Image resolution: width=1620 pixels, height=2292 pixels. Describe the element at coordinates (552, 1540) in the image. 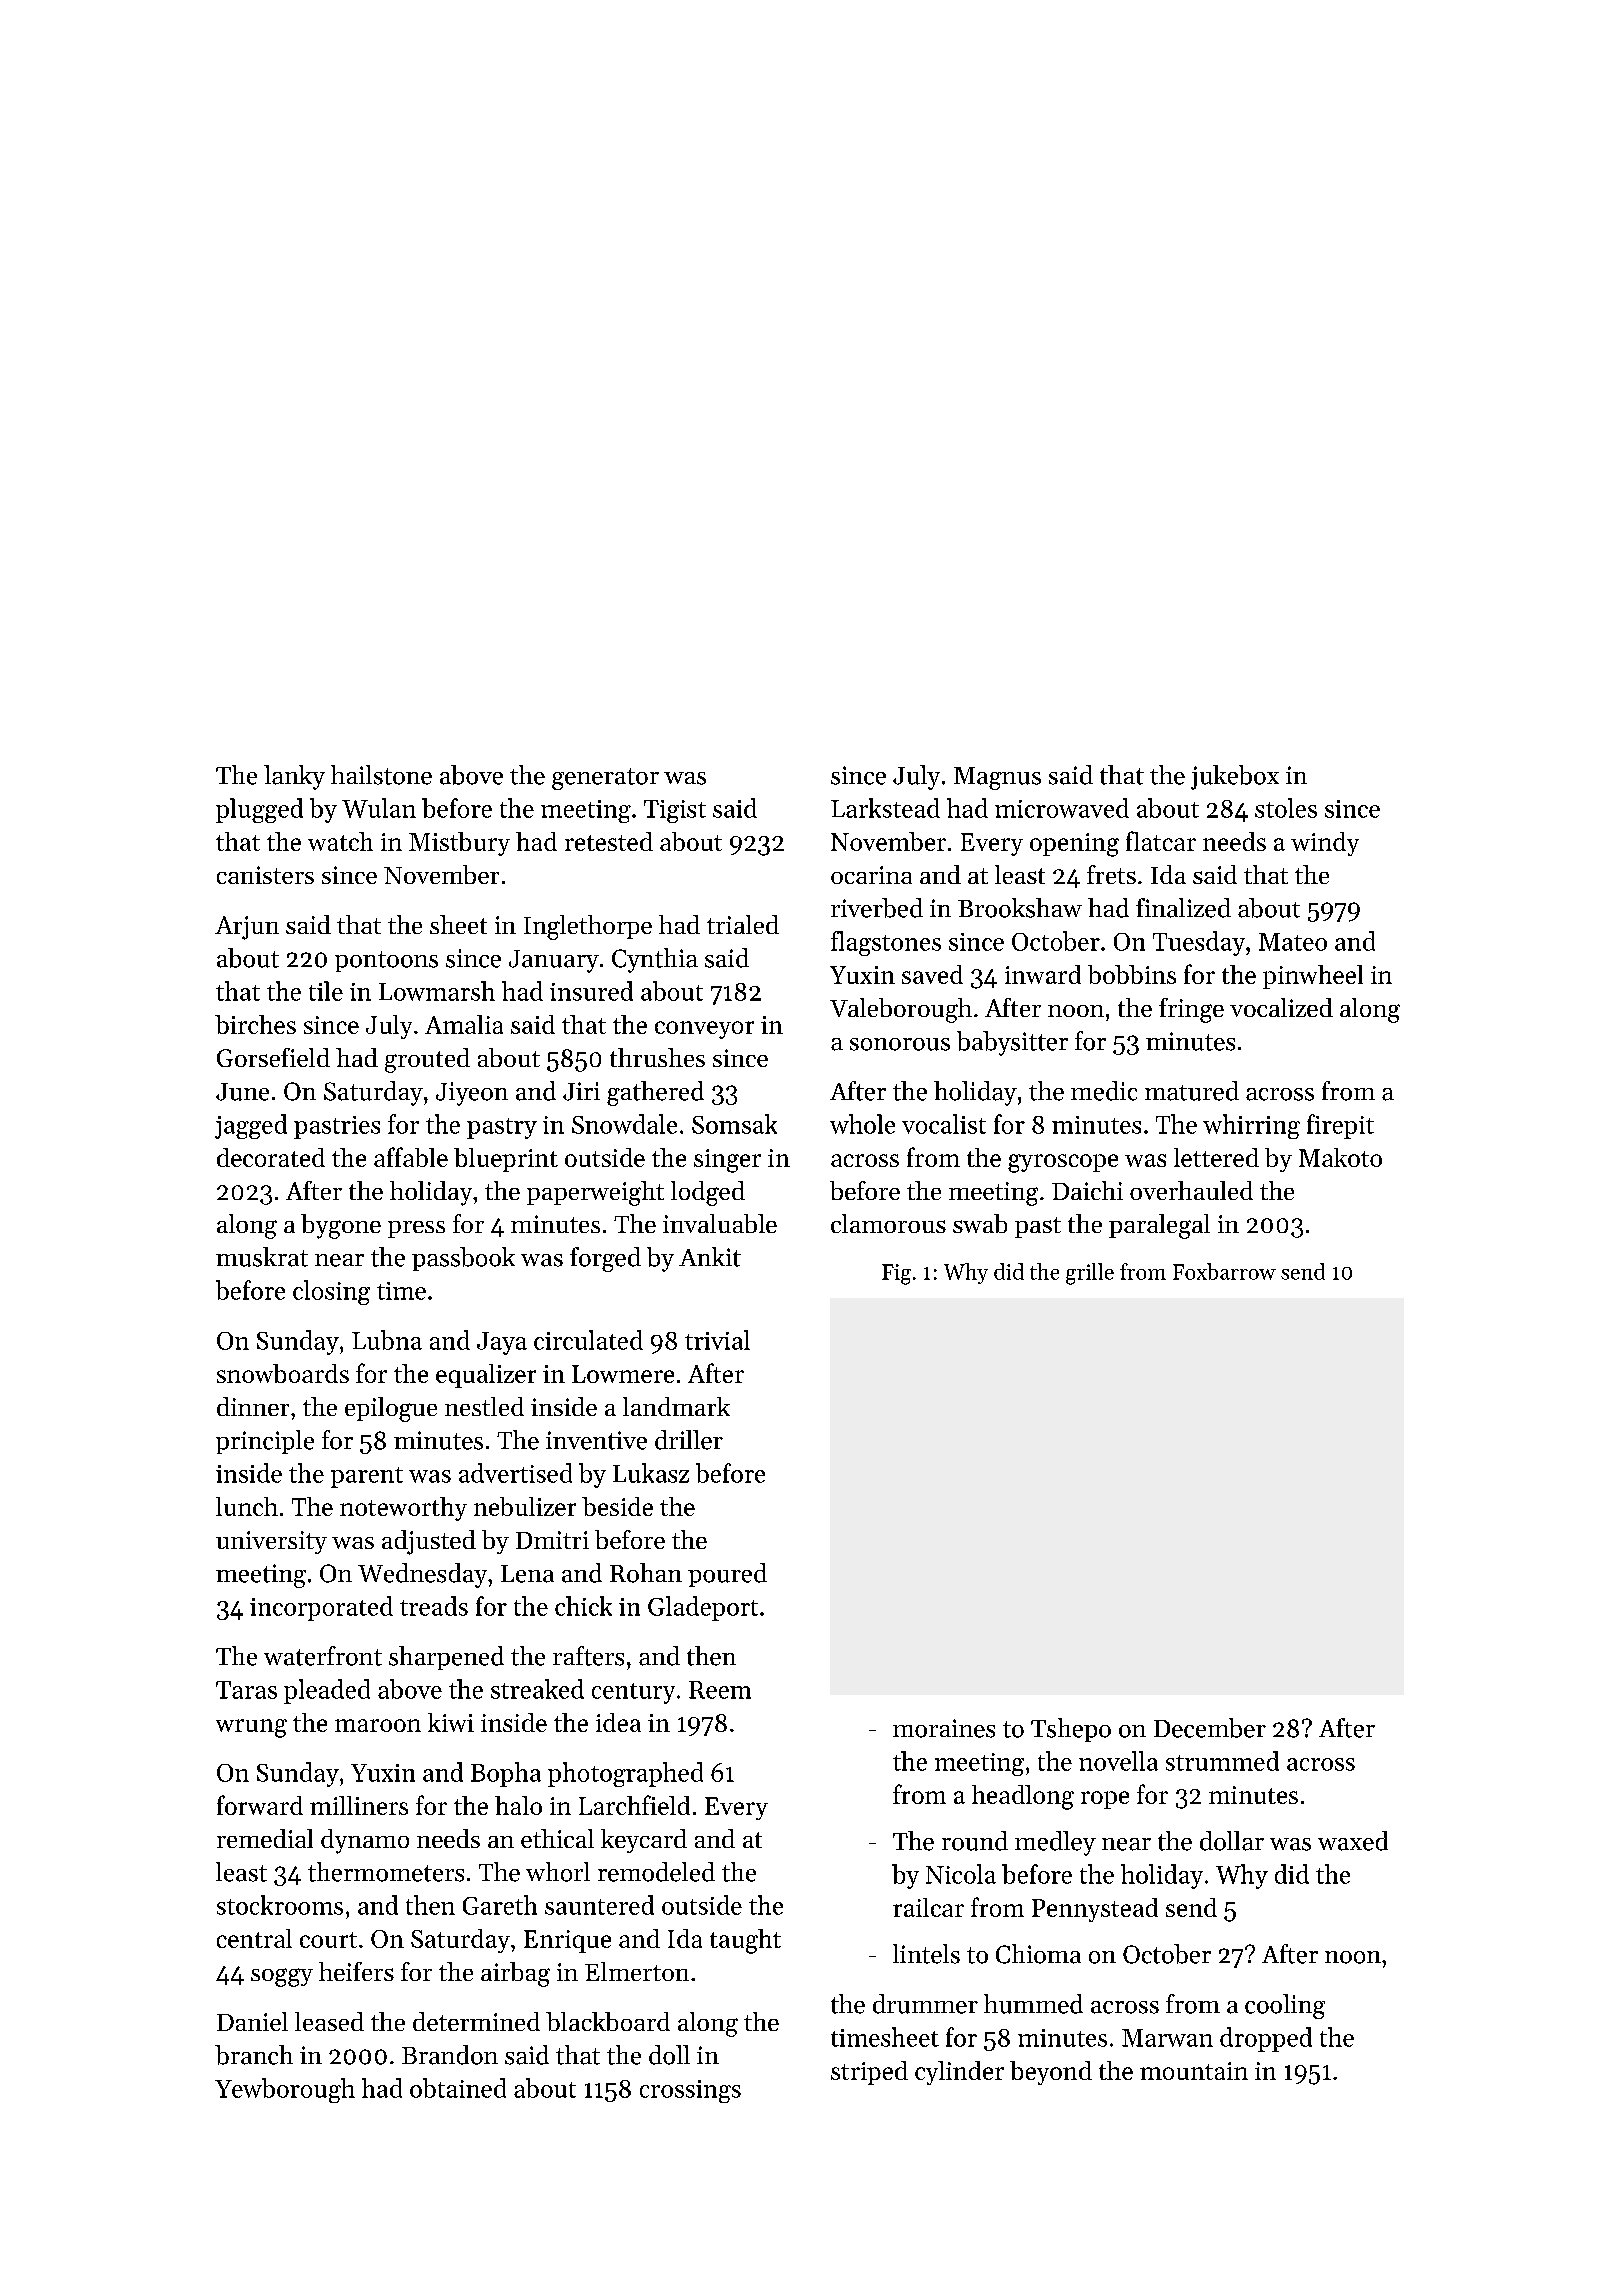

I see `Dmitri` at that location.
